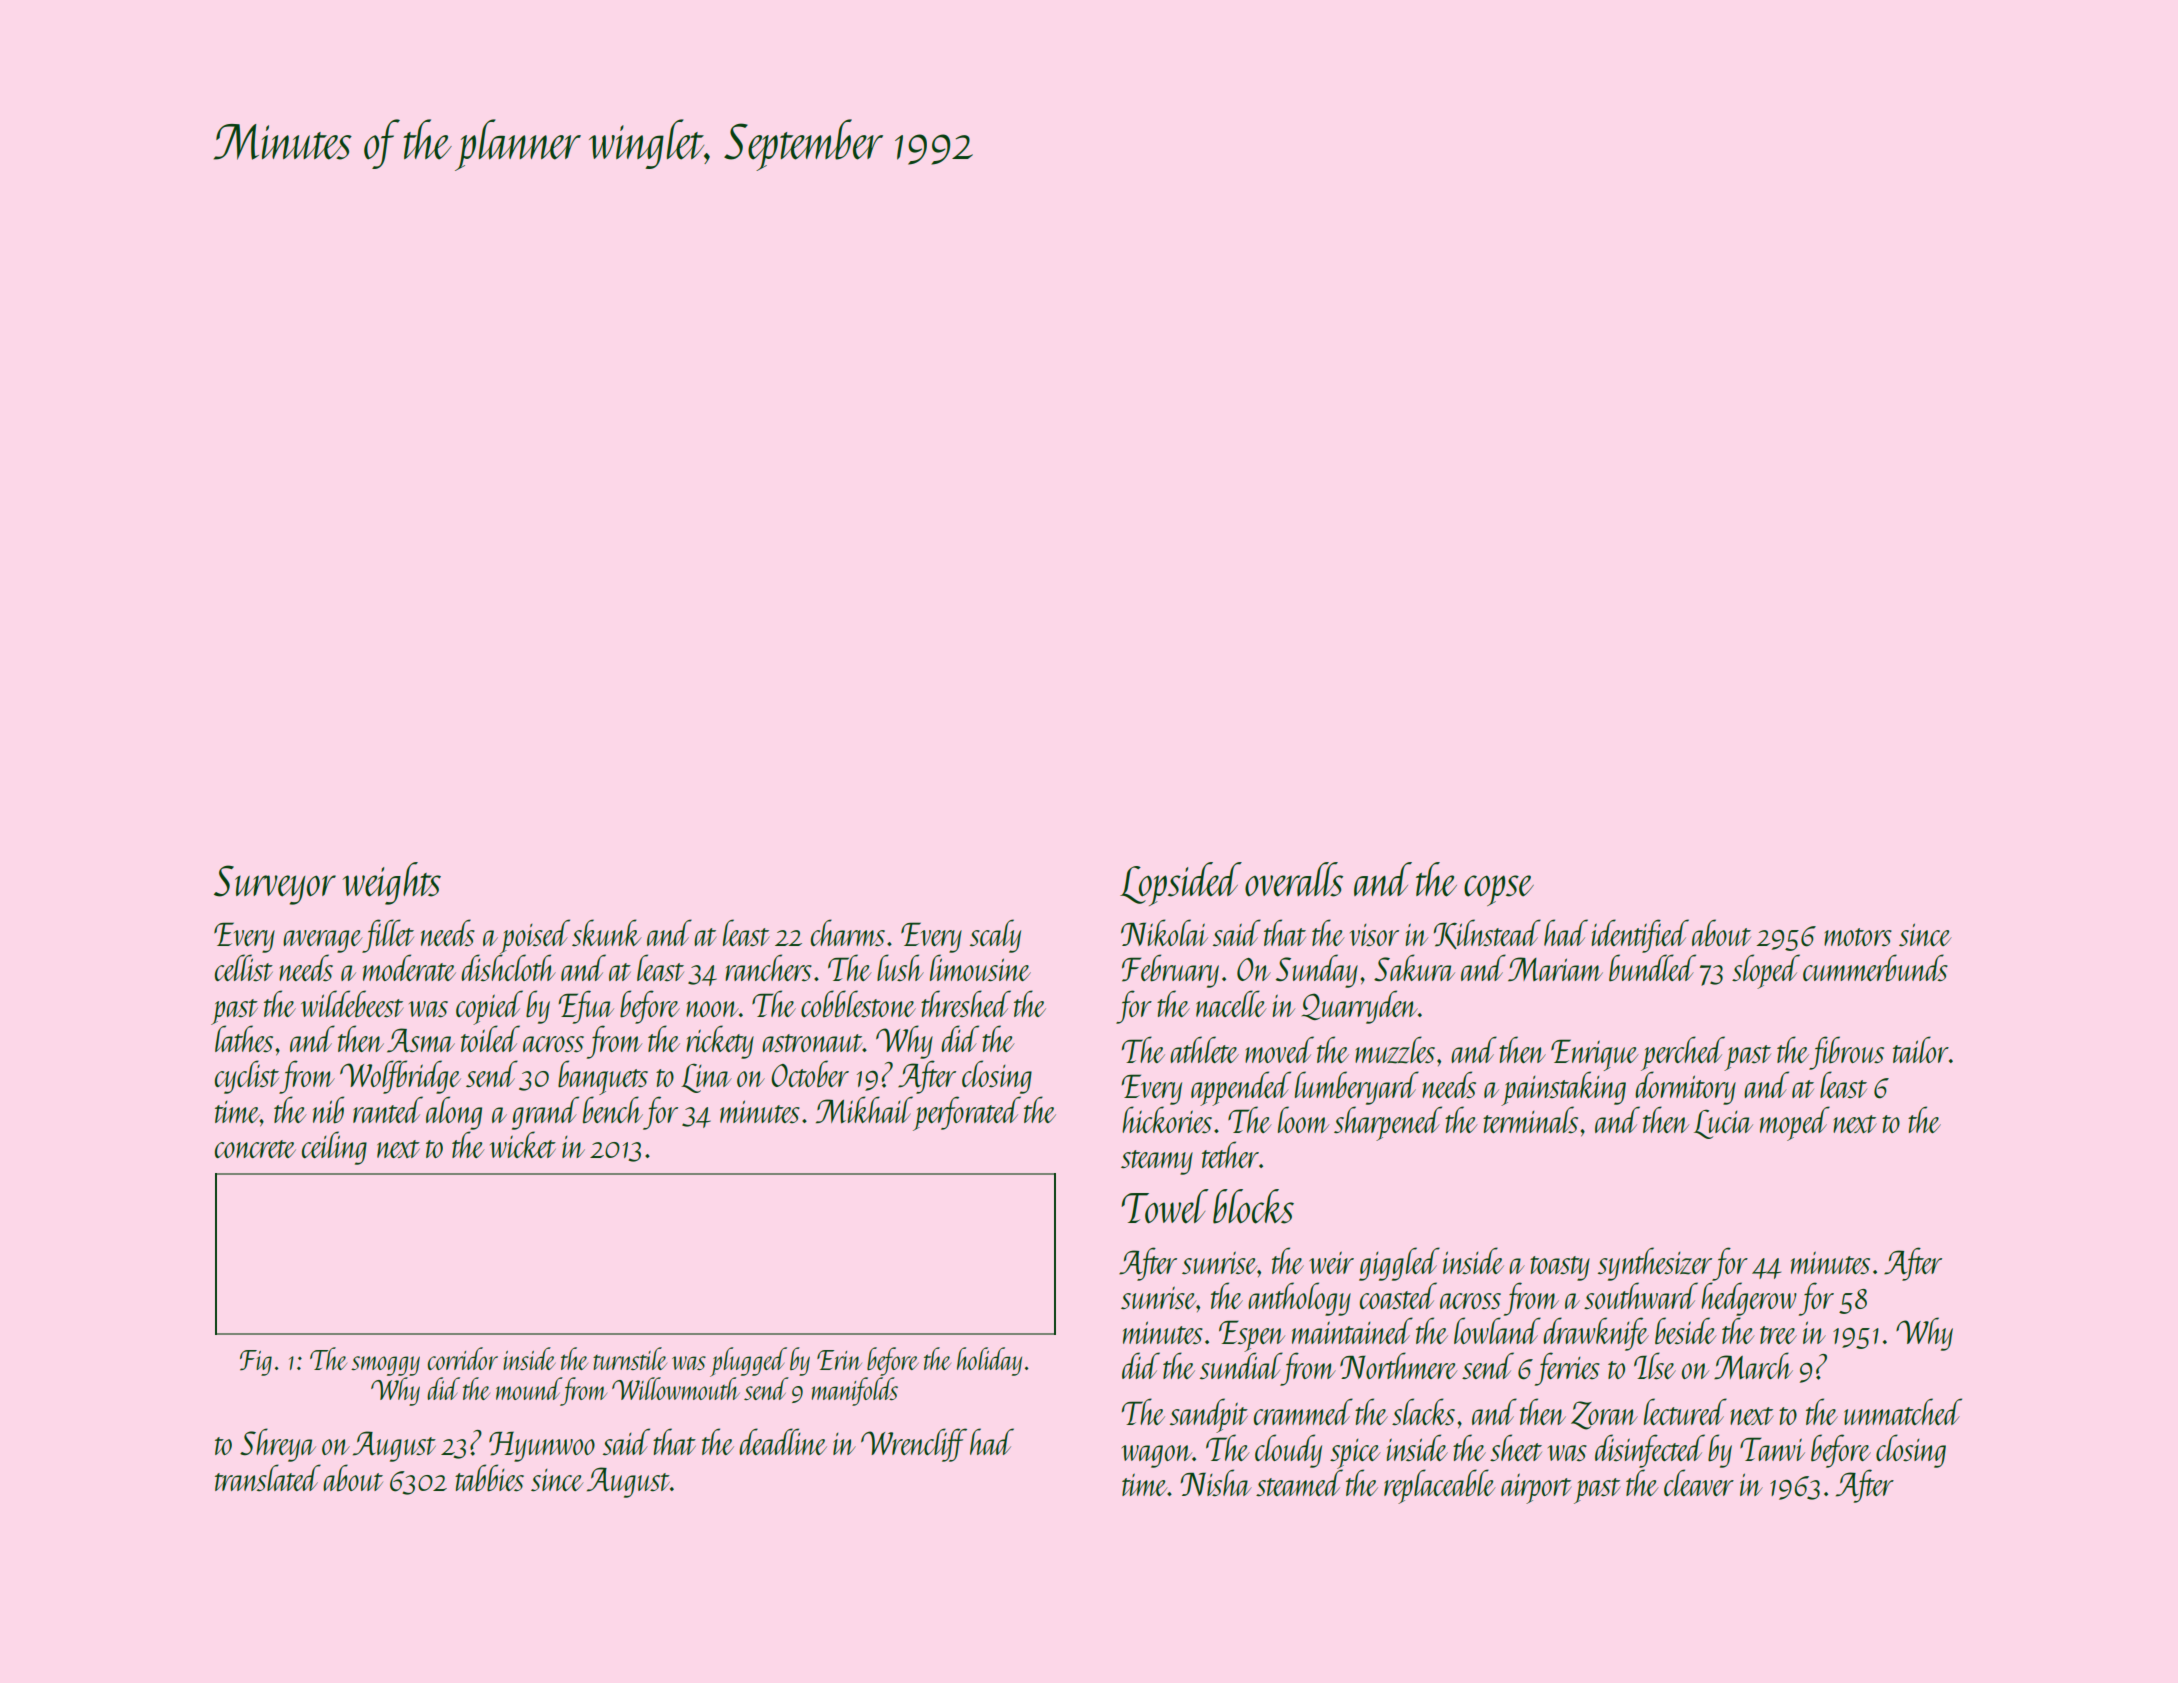 Image resolution: width=2178 pixels, height=1683 pixels. What do you see at coordinates (268, 1477) in the image?
I see `translated` at bounding box center [268, 1477].
